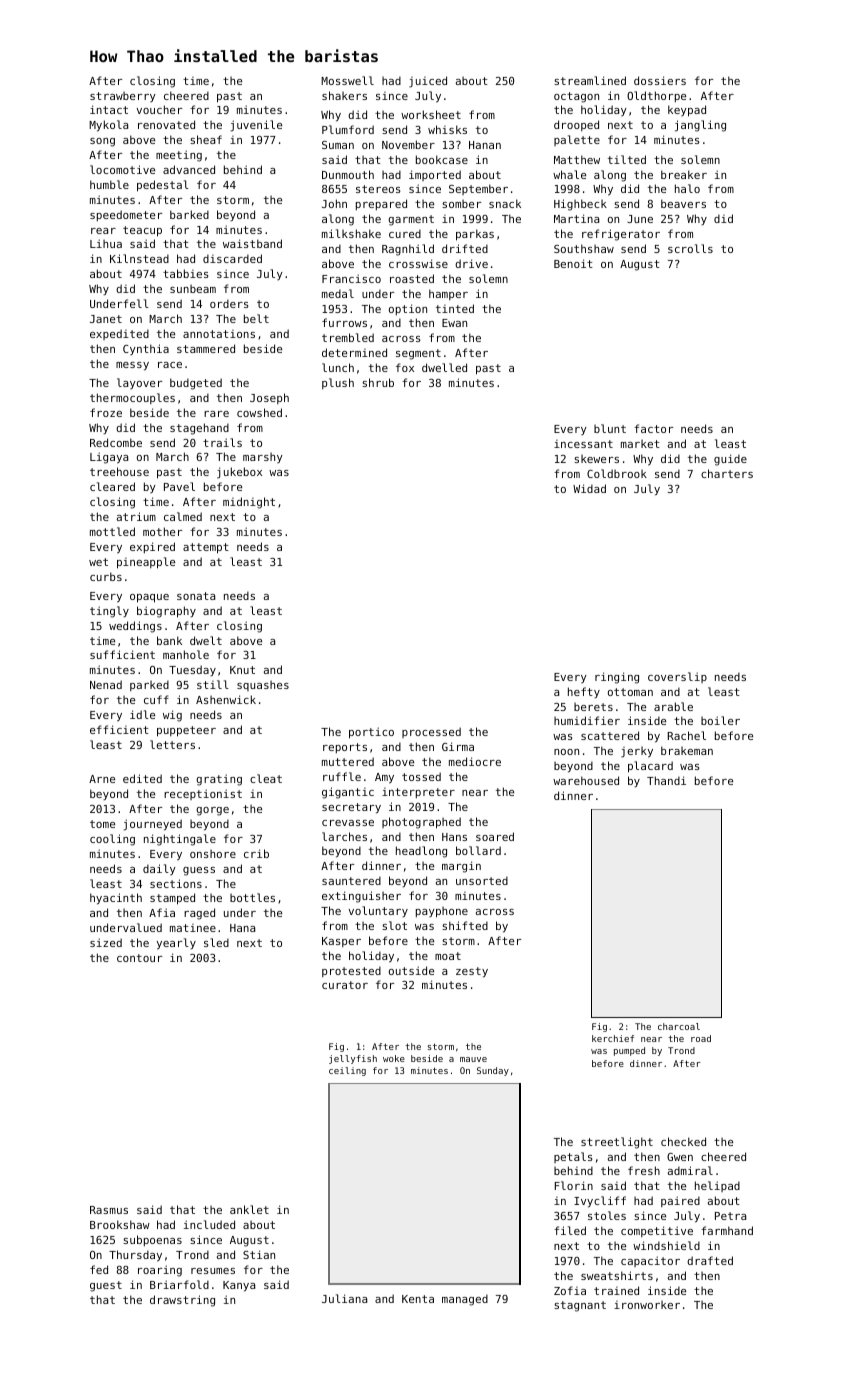 Image resolution: width=849 pixels, height=1400 pixels. What do you see at coordinates (660, 80) in the page?
I see `dossiers` at bounding box center [660, 80].
